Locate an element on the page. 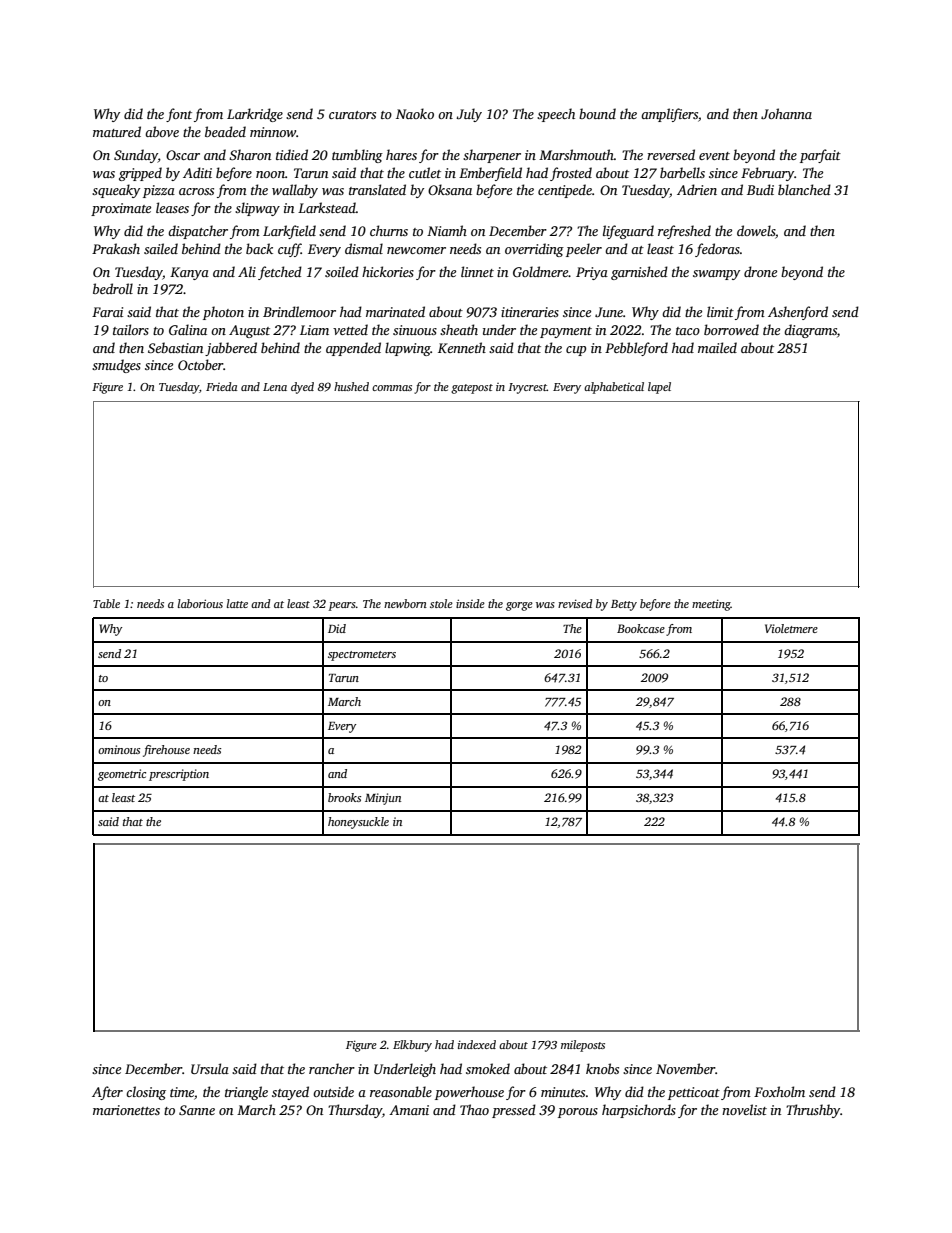 The width and height of the image is (952, 1233). Thrushby is located at coordinates (813, 1111).
